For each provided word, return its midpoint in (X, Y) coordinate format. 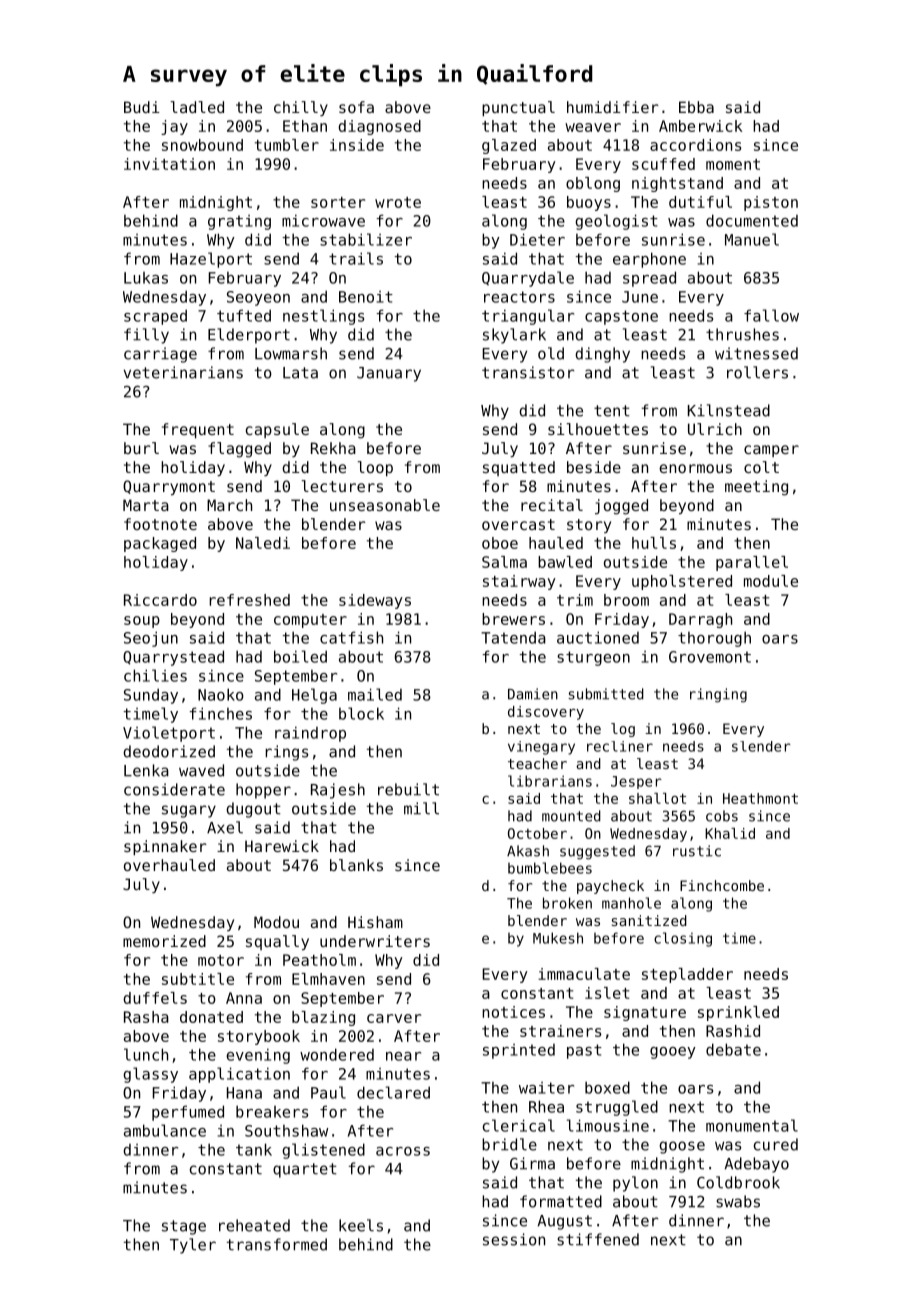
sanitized (649, 920)
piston (771, 203)
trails (356, 258)
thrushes (742, 334)
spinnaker (165, 847)
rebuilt (408, 789)
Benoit (366, 297)
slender (761, 746)
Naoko (221, 694)
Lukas (146, 278)
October (537, 833)
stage (184, 1227)
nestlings (323, 317)
